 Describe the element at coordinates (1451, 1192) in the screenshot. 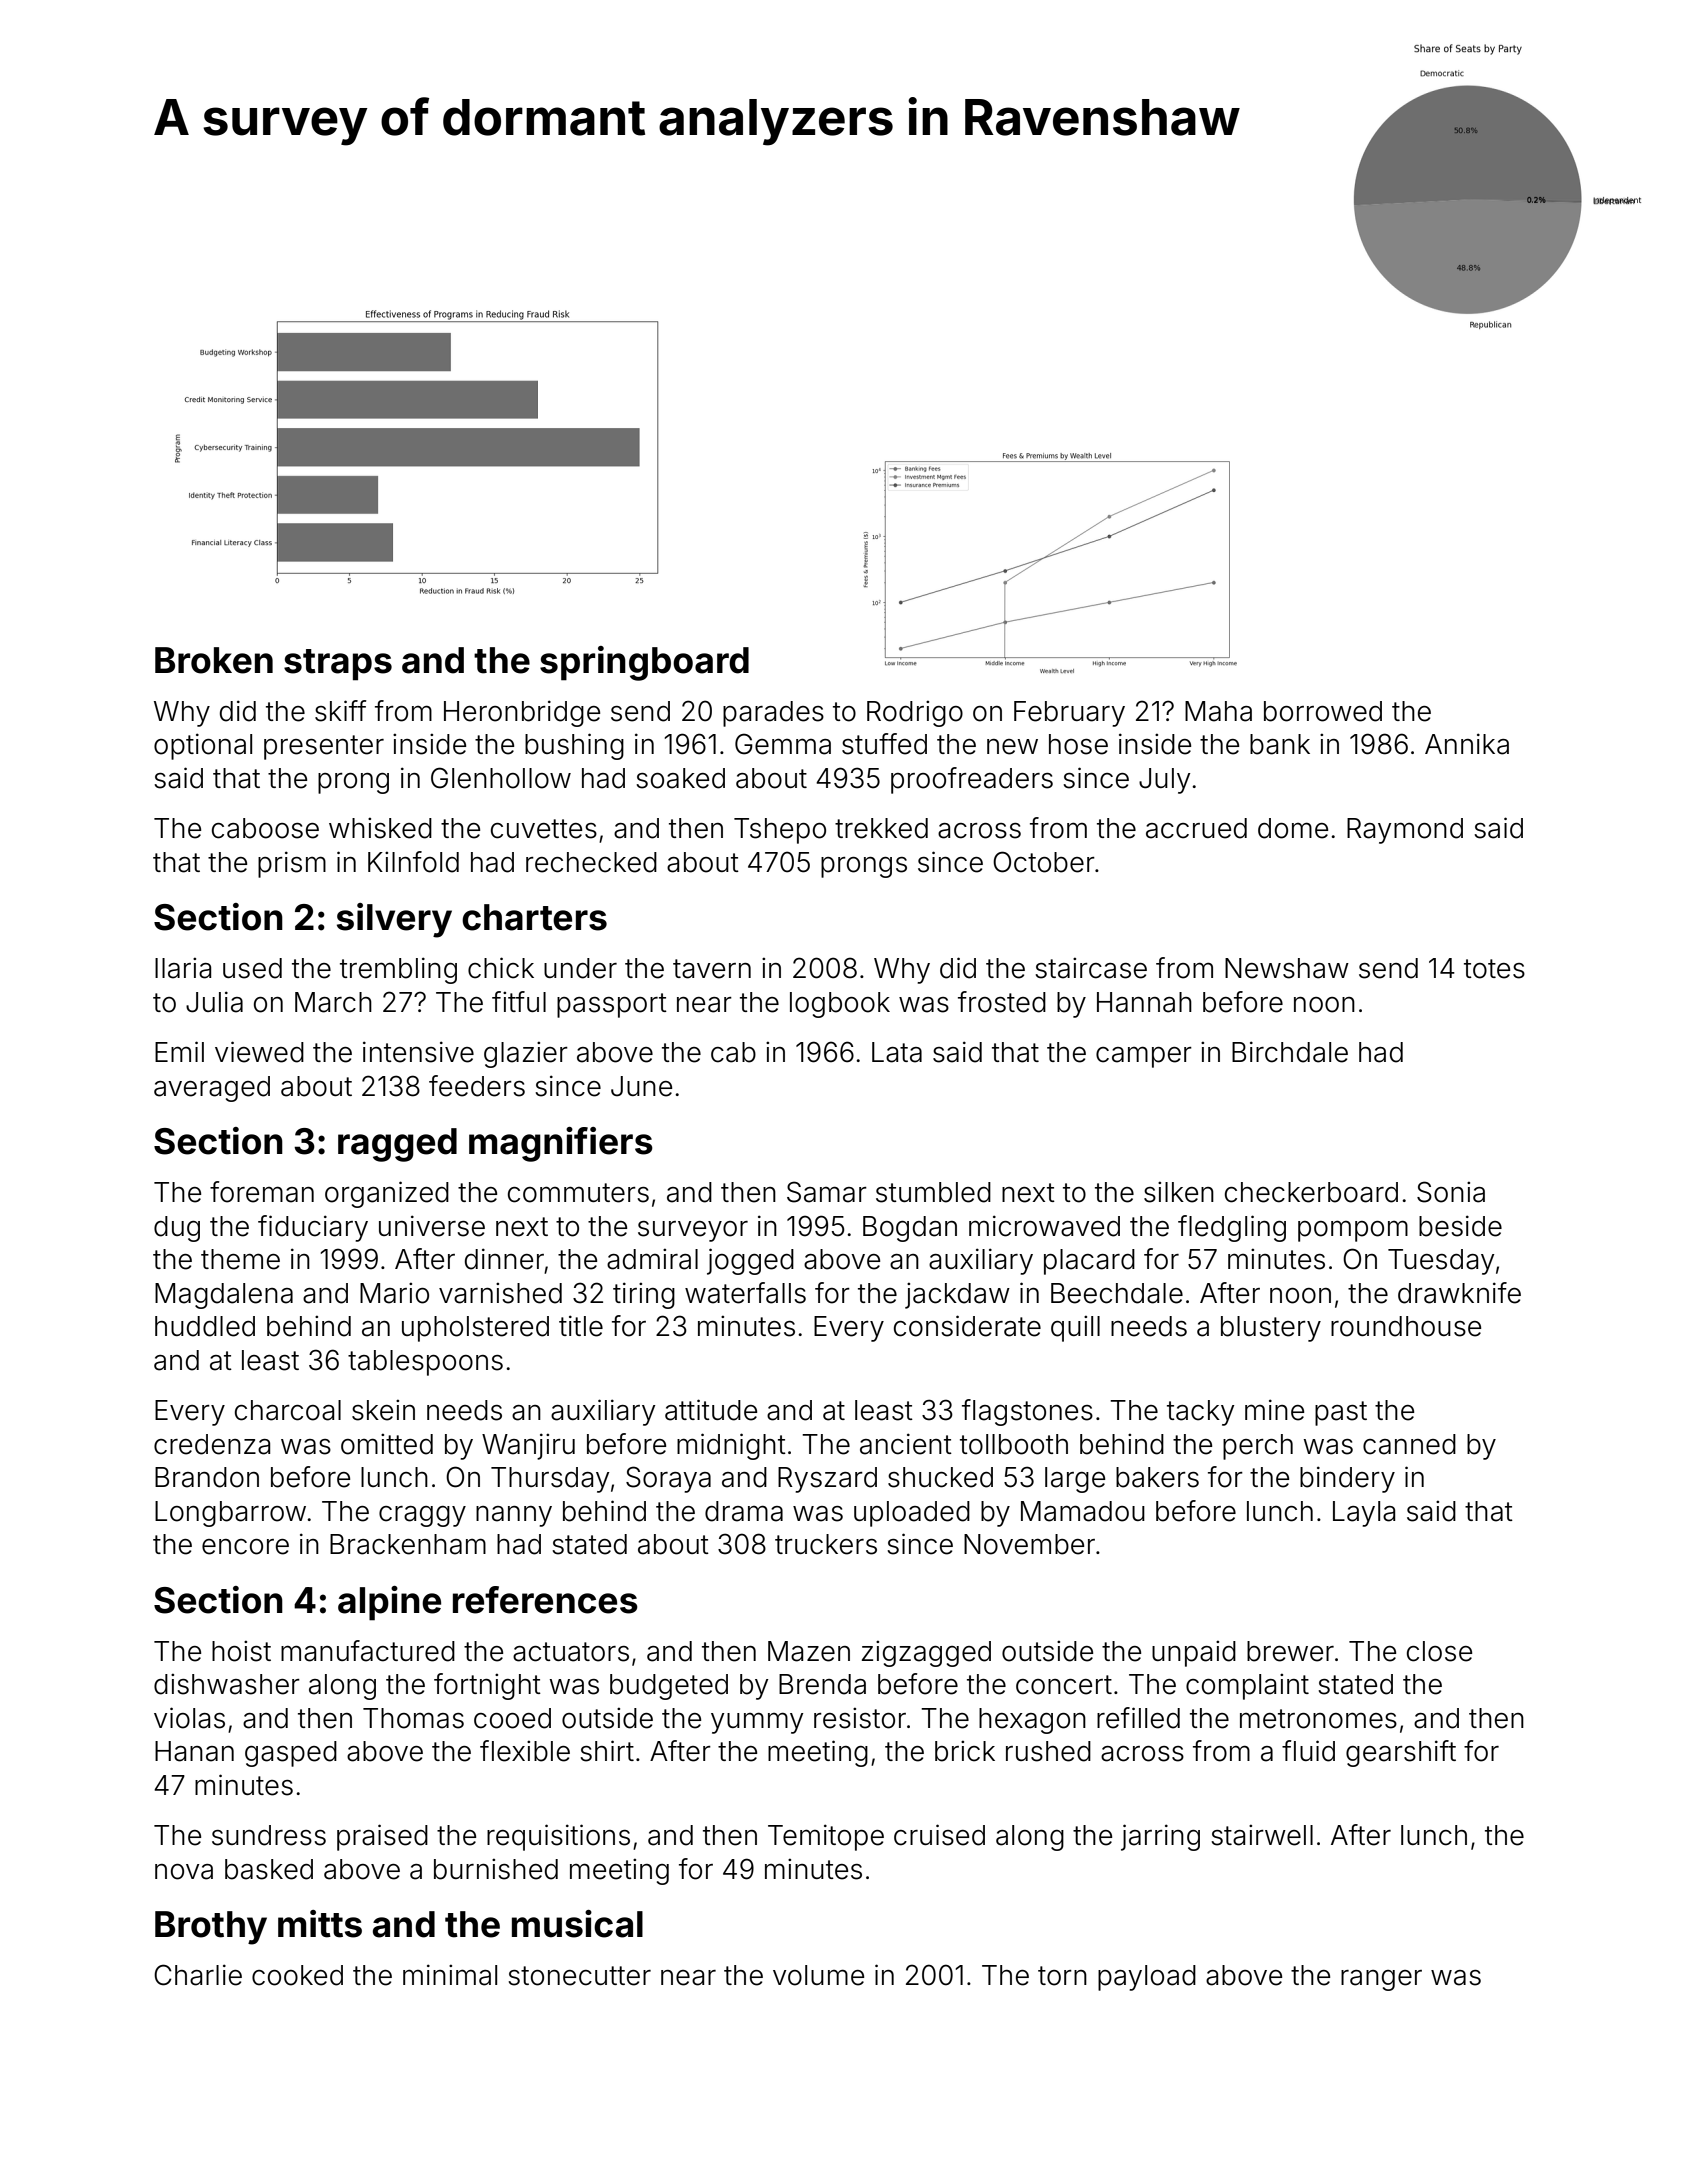

I see `Sonia` at that location.
